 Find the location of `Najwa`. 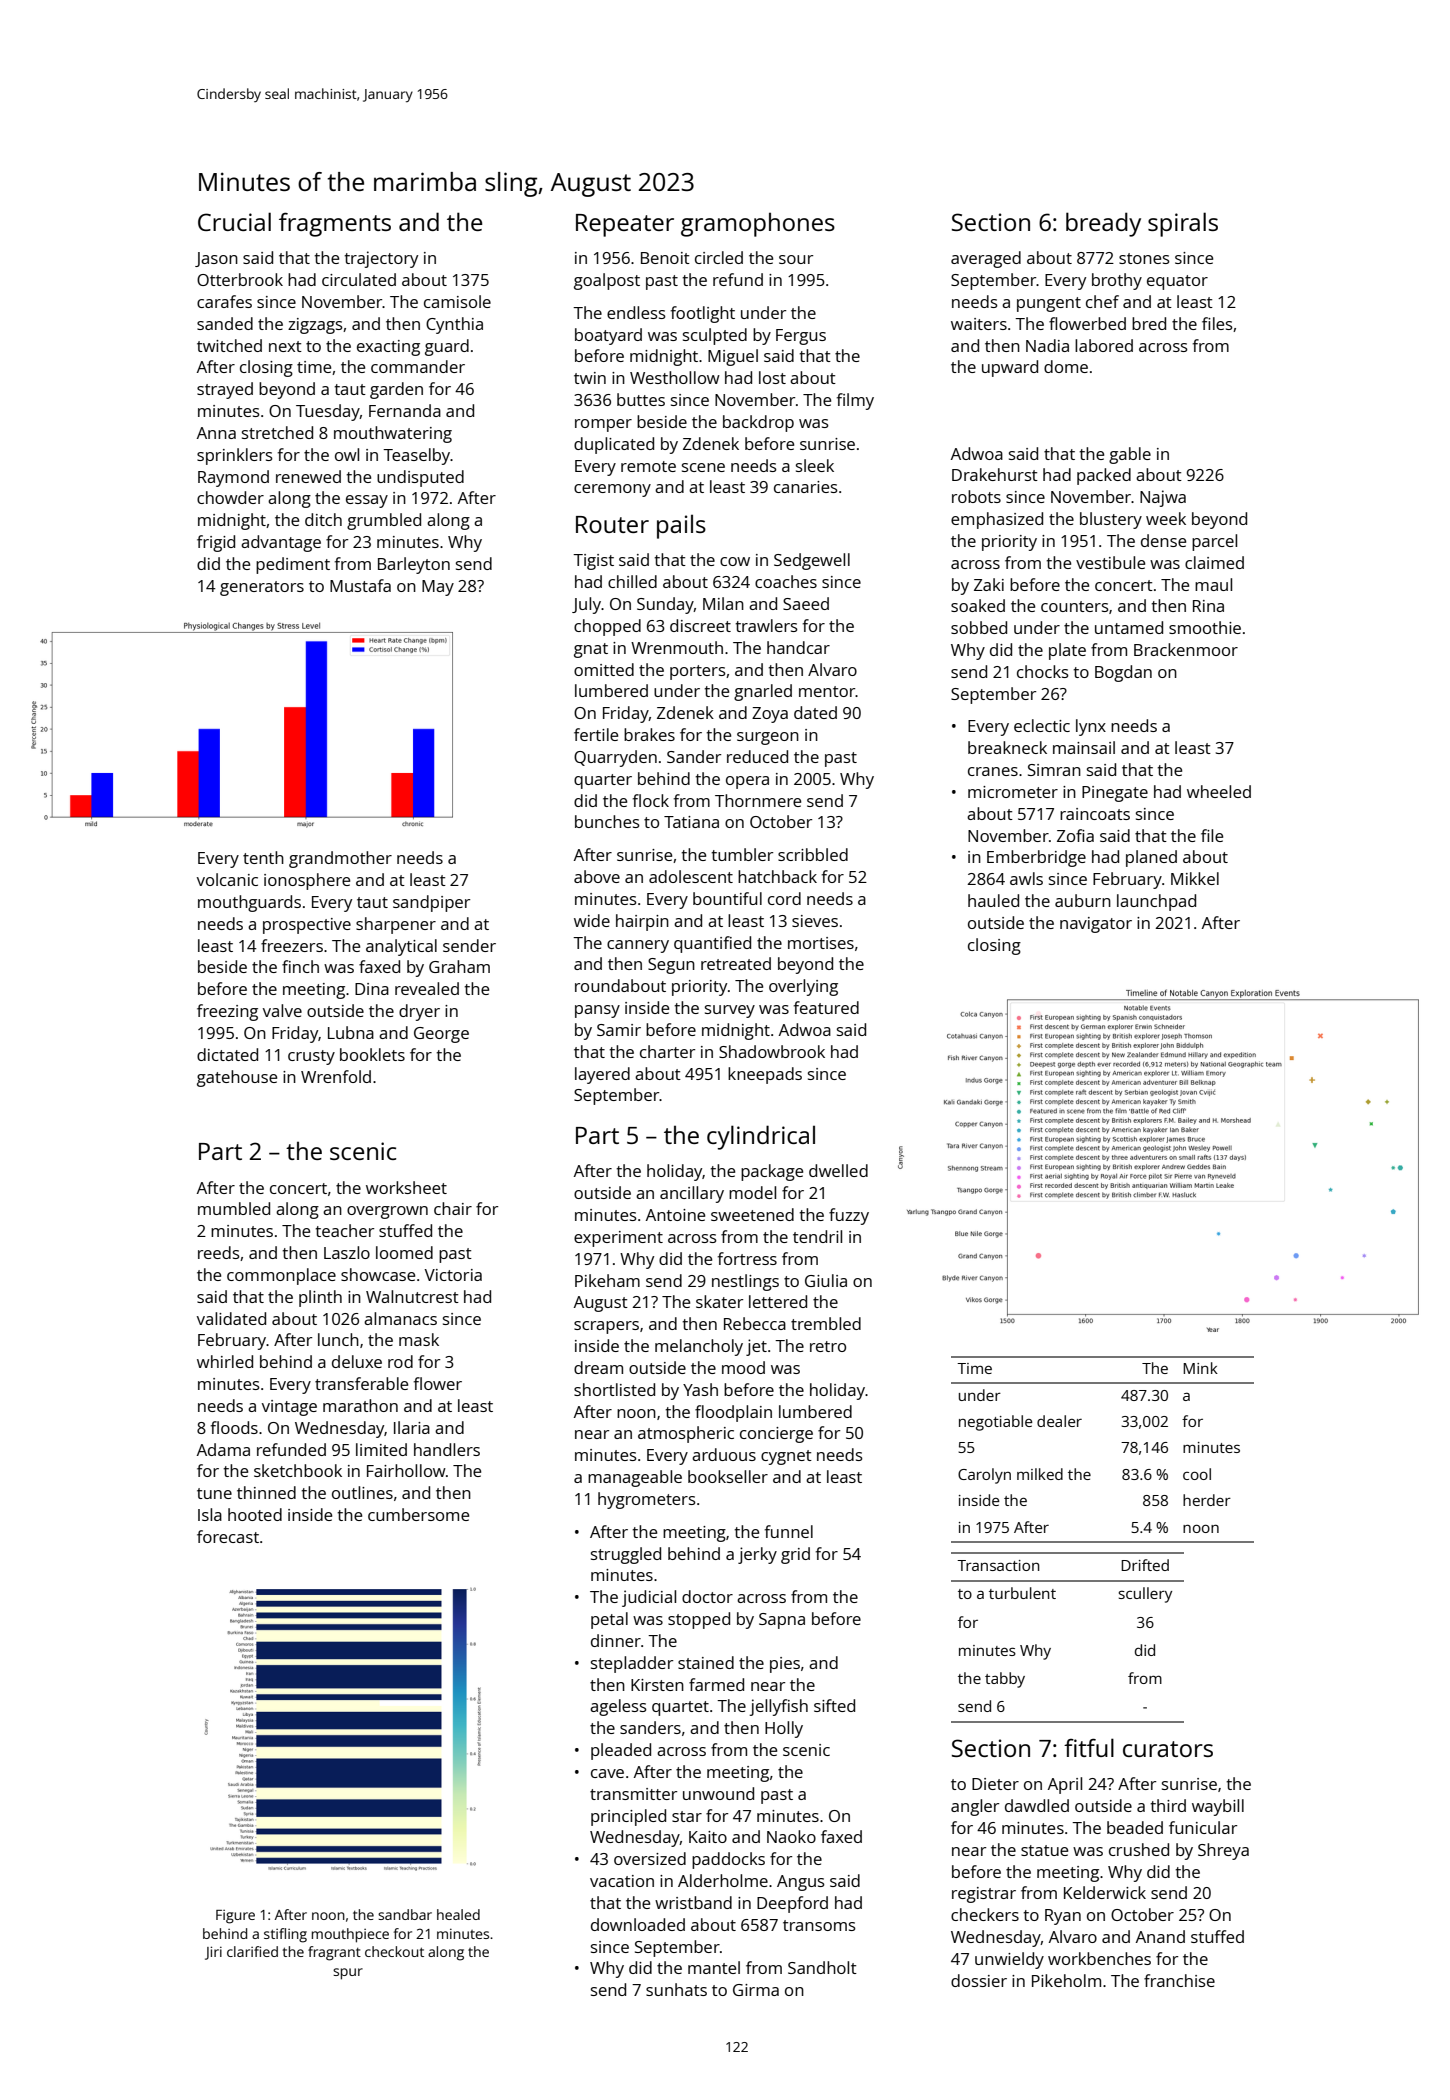

Najwa is located at coordinates (1163, 498).
